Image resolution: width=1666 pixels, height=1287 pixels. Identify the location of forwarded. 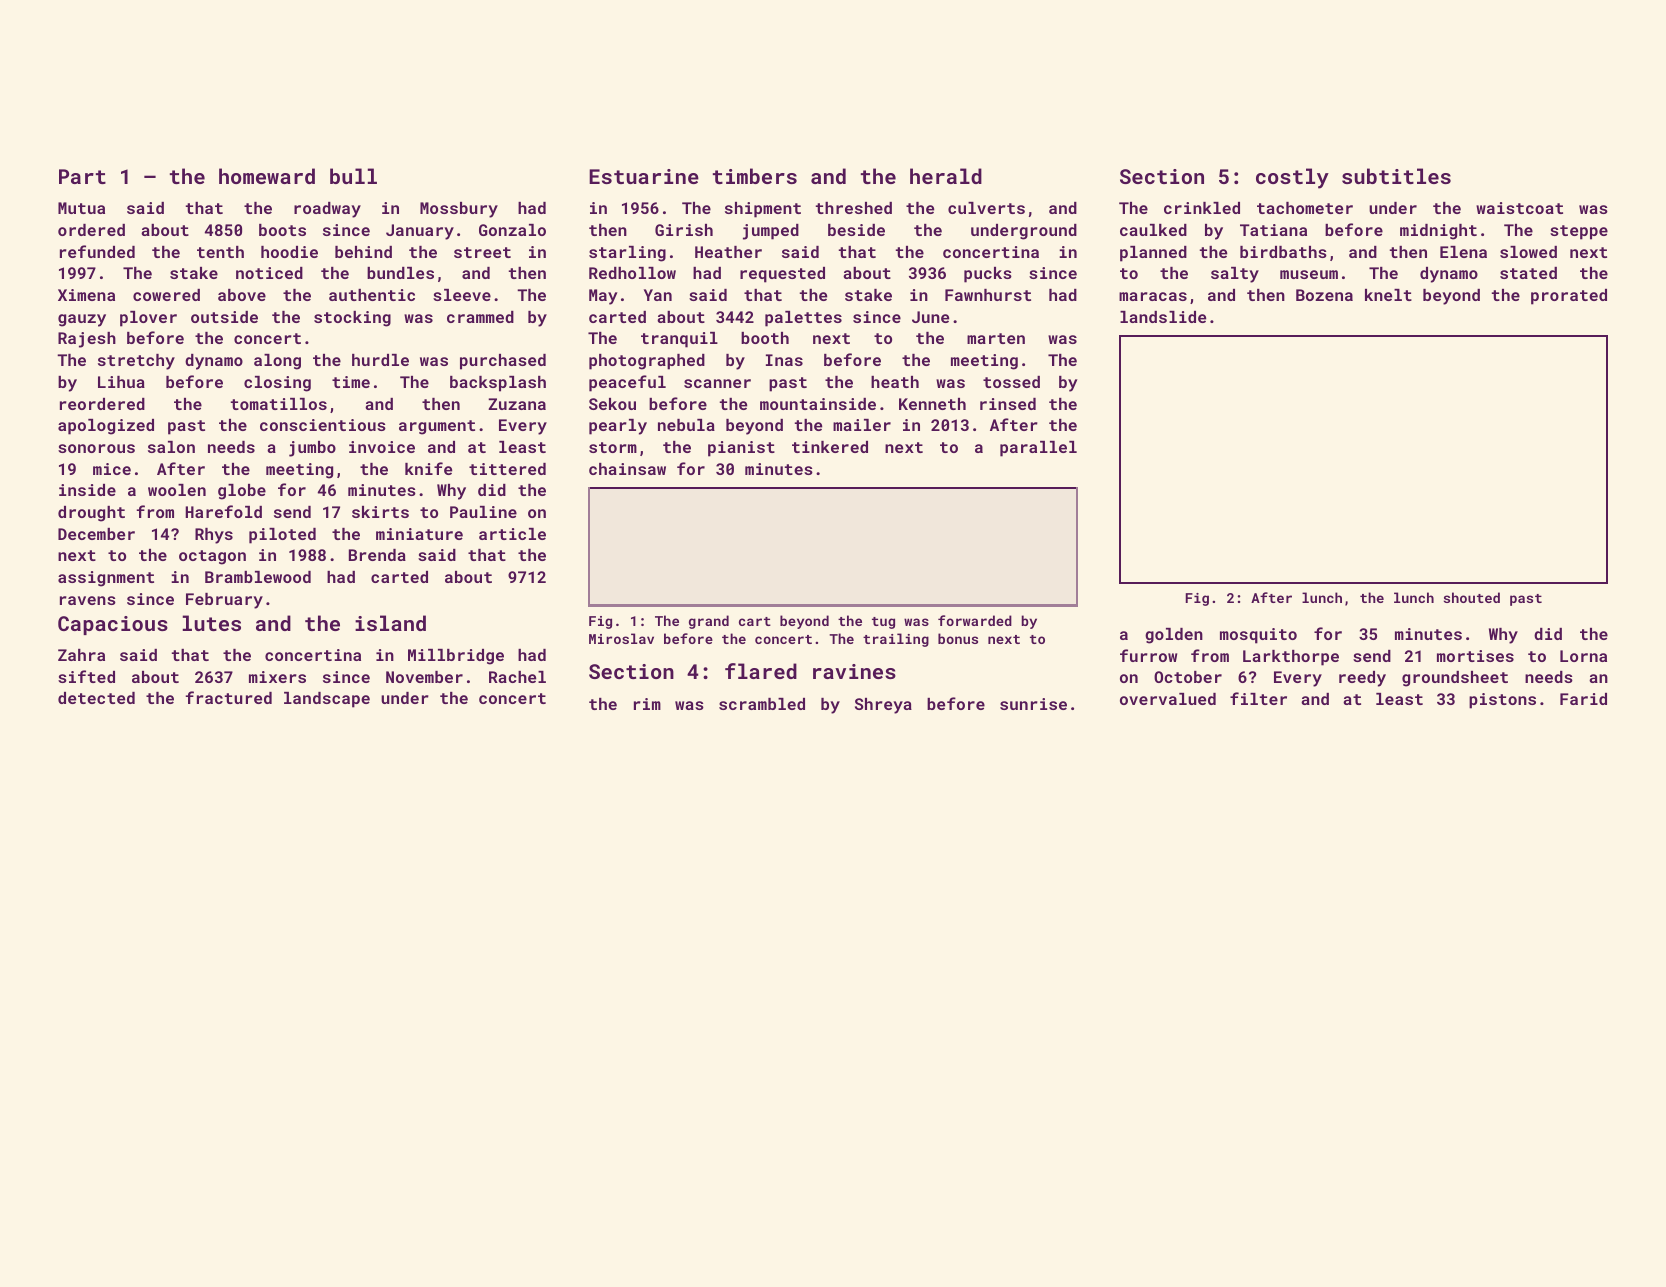
(975, 620).
